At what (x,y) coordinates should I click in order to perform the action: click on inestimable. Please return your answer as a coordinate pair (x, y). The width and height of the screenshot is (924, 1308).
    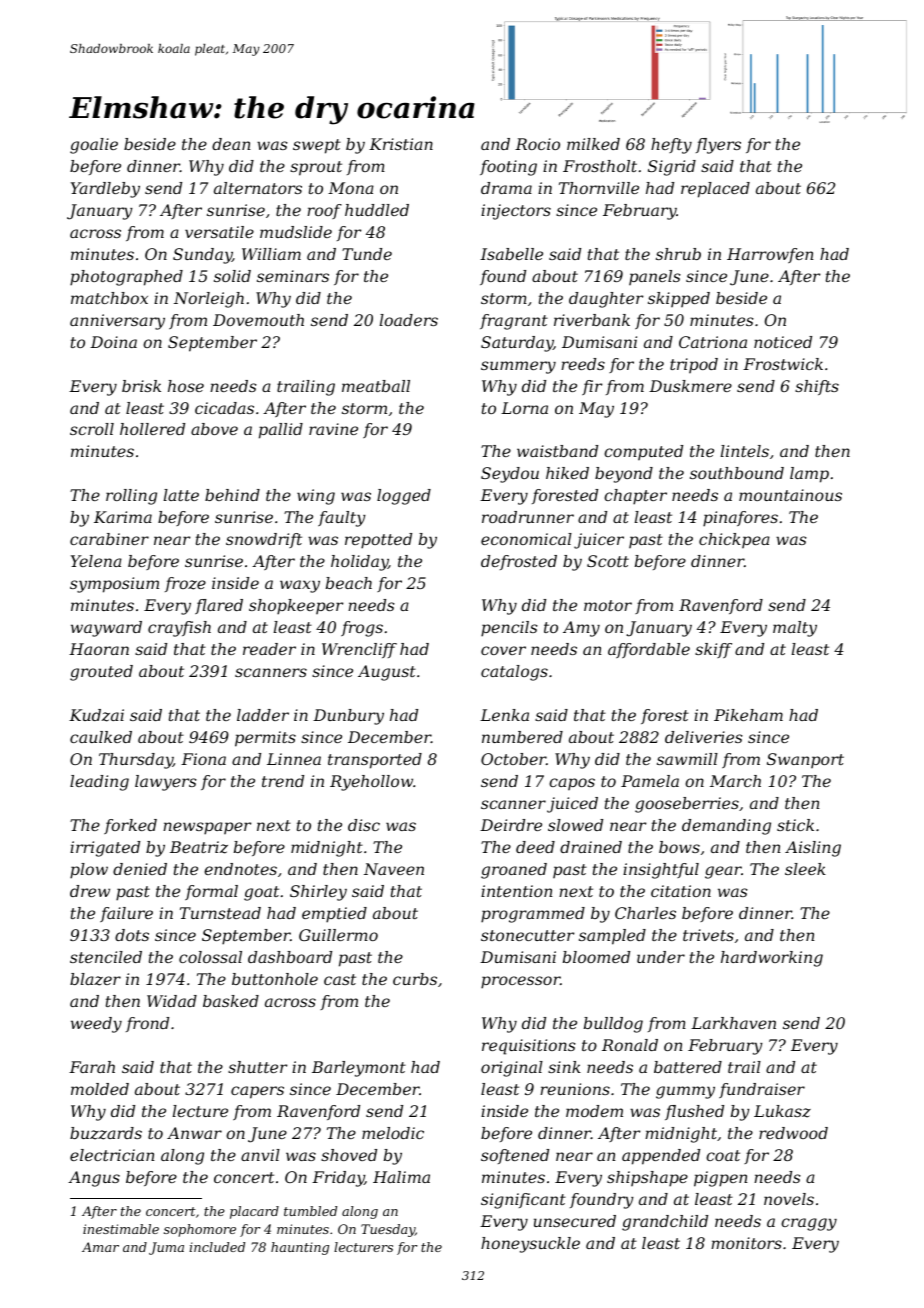
    Looking at the image, I should click on (121, 1229).
